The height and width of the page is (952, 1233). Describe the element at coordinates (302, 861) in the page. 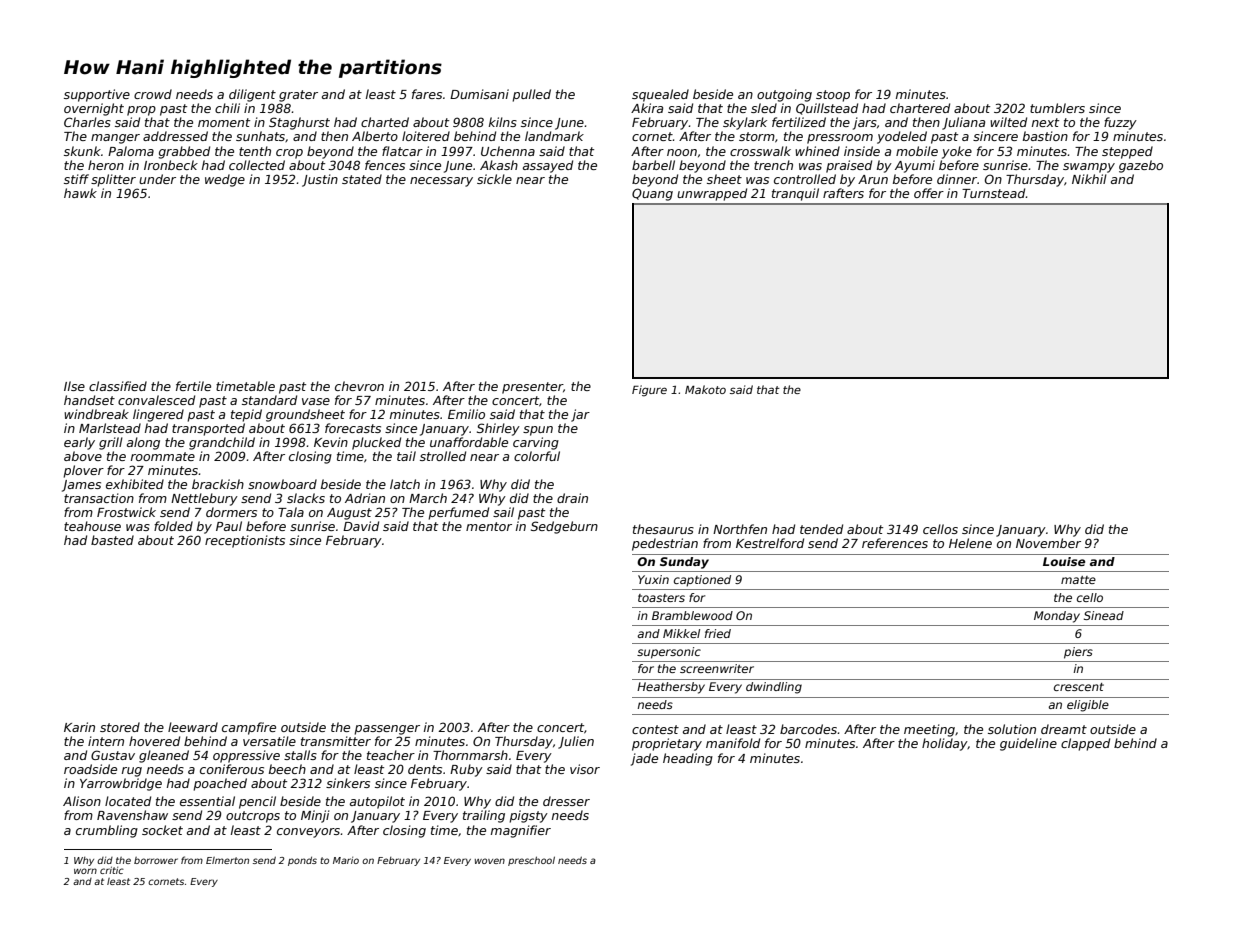

I see `ponds` at that location.
